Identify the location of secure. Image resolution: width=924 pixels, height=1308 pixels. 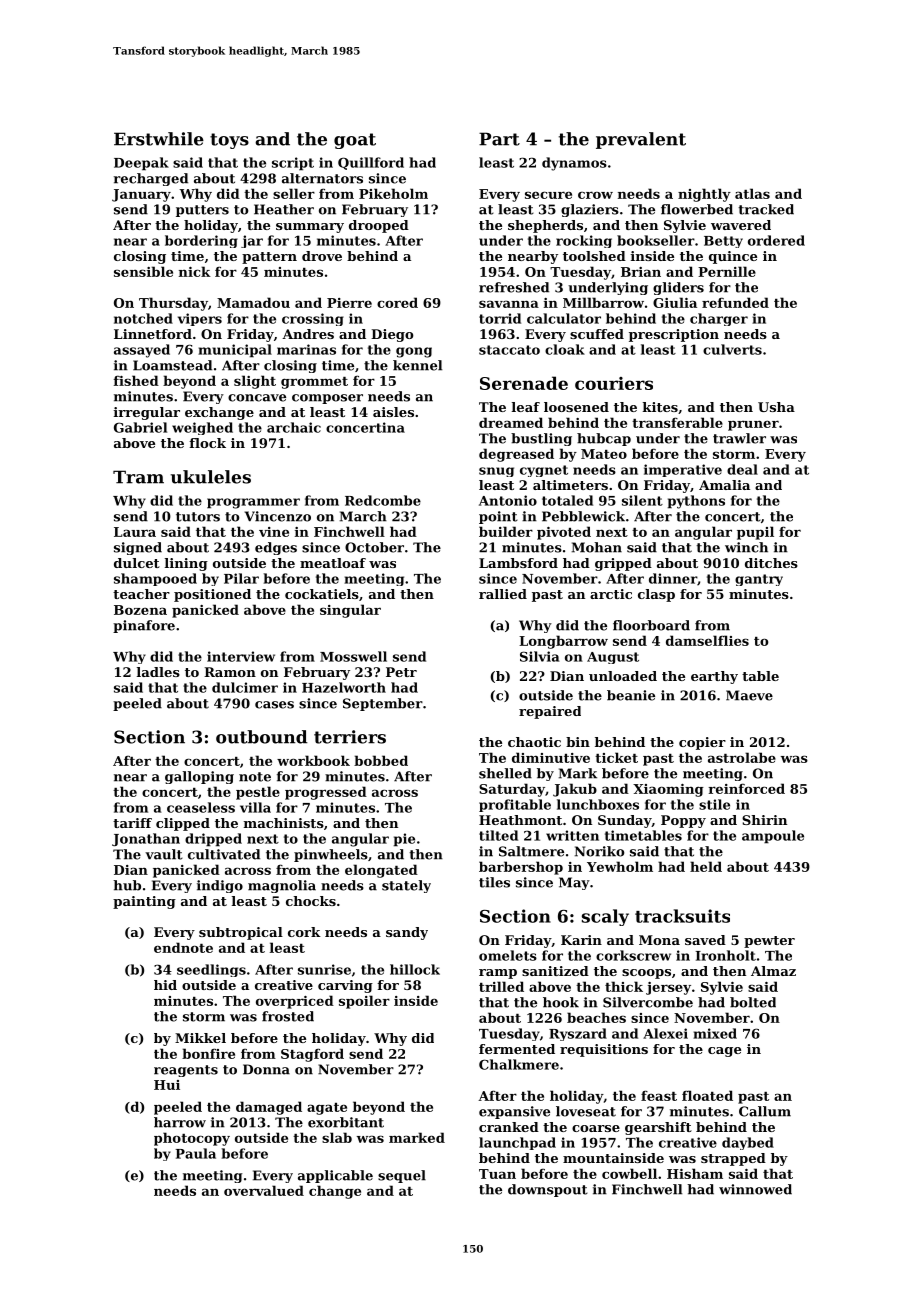
(548, 195).
